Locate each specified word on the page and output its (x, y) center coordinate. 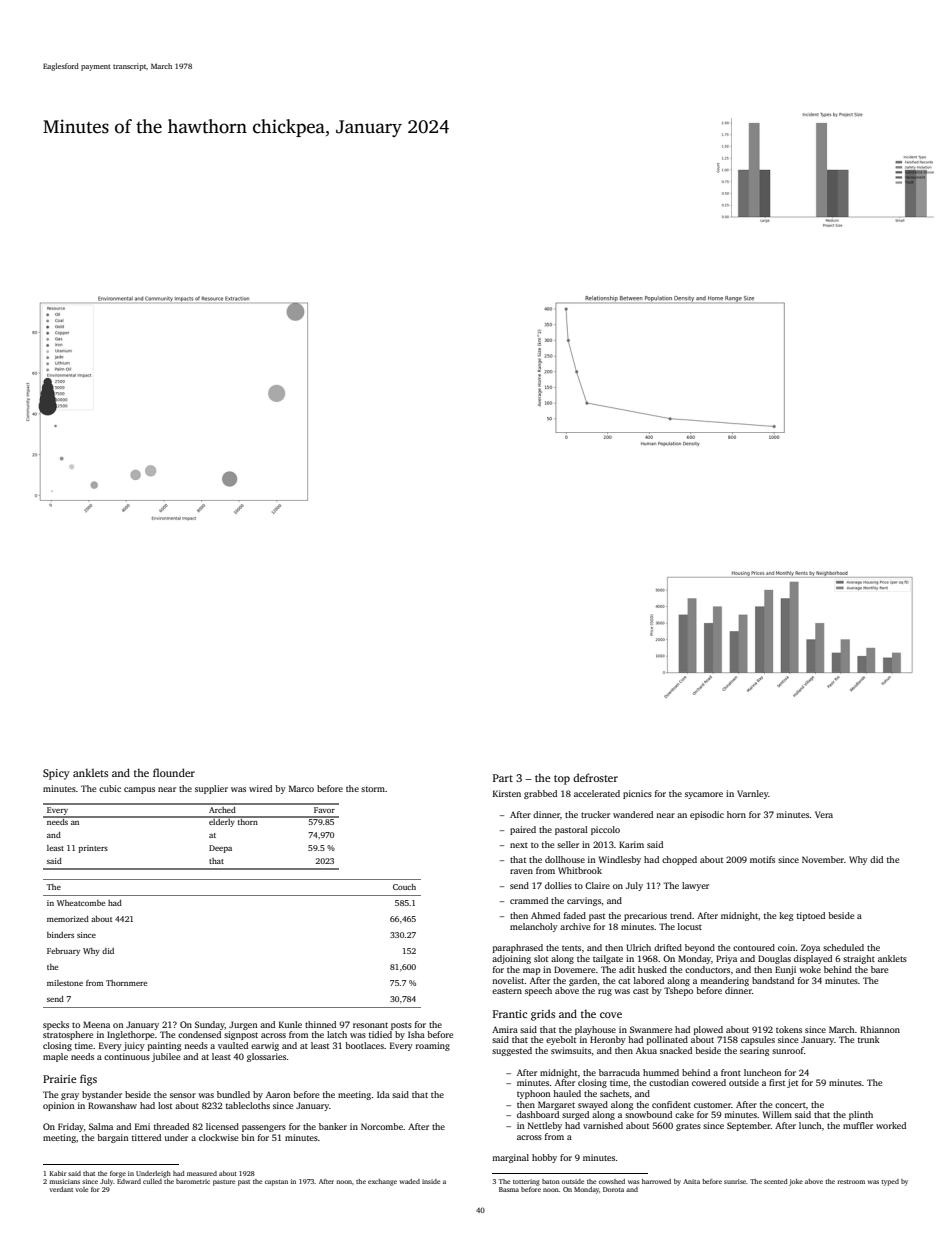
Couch (404, 887)
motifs (762, 859)
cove (611, 1015)
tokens (789, 1029)
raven (521, 871)
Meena (96, 1024)
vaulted (233, 1045)
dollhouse (565, 859)
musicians (64, 1181)
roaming (433, 1046)
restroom (851, 1182)
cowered (709, 1082)
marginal (510, 1158)
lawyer (695, 886)
